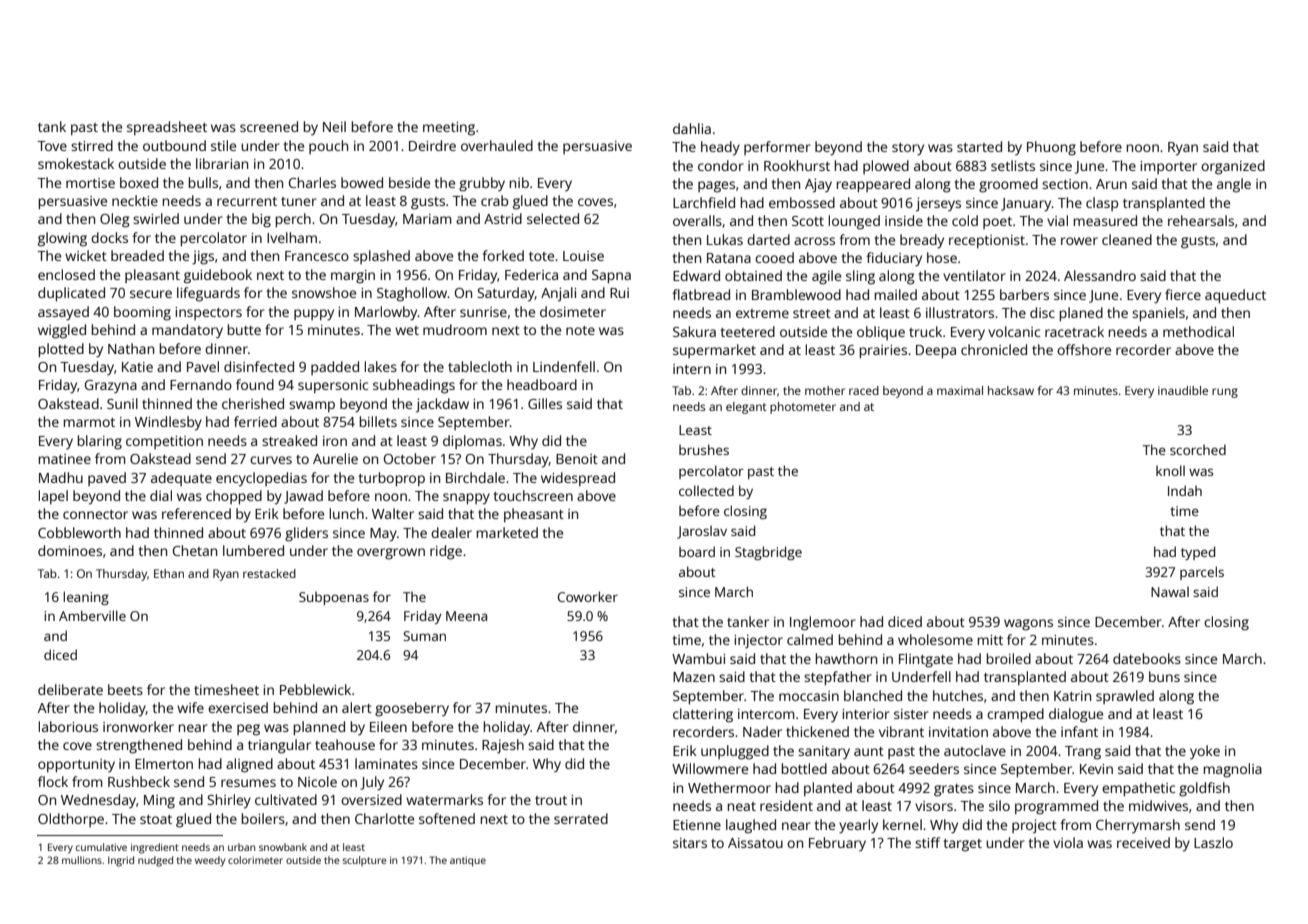 The width and height of the page is (1308, 924). Describe the element at coordinates (203, 257) in the page. I see `jigs` at that location.
